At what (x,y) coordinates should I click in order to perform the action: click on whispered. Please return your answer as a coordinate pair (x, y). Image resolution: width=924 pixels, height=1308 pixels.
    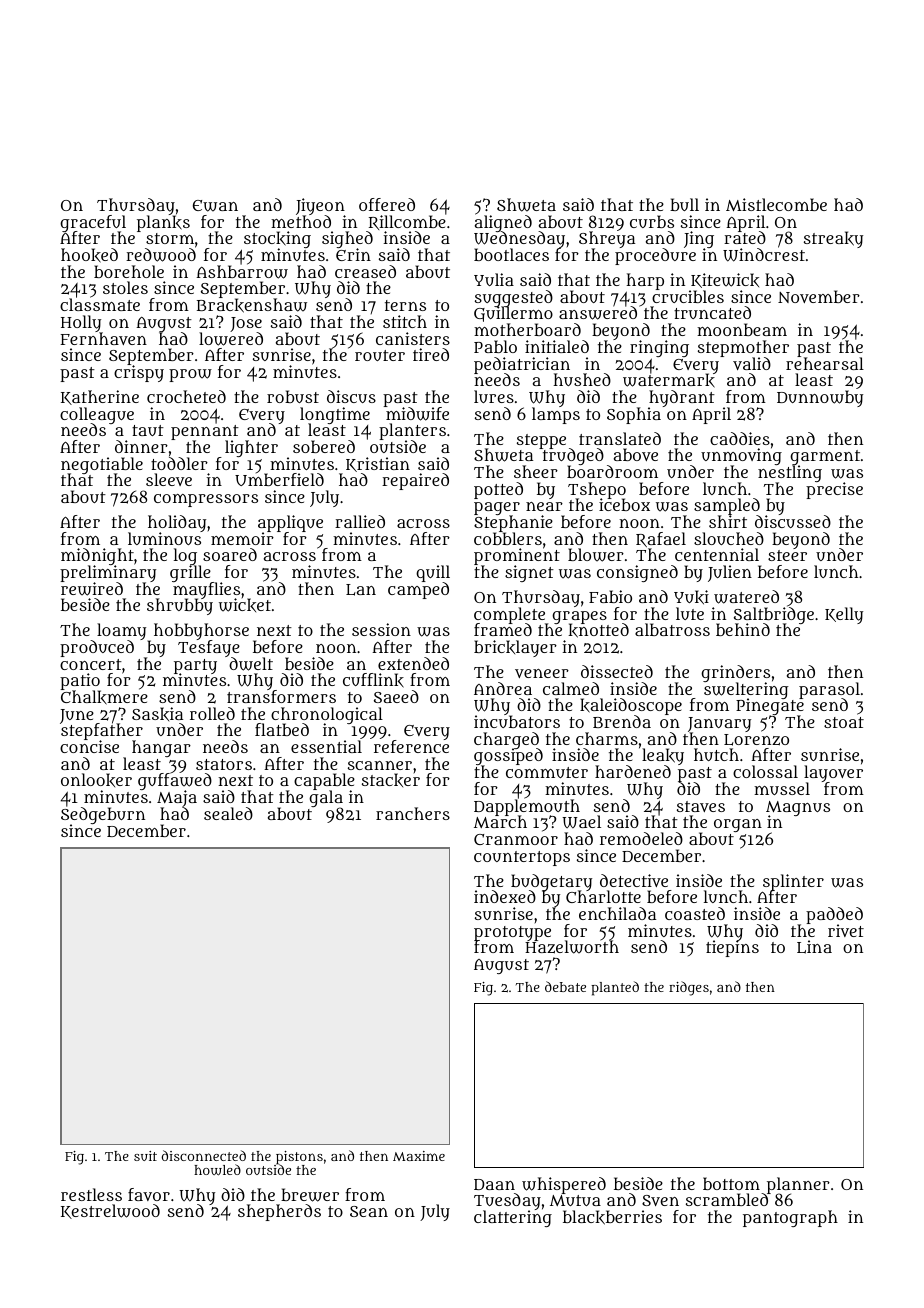
    Looking at the image, I should click on (564, 1185).
